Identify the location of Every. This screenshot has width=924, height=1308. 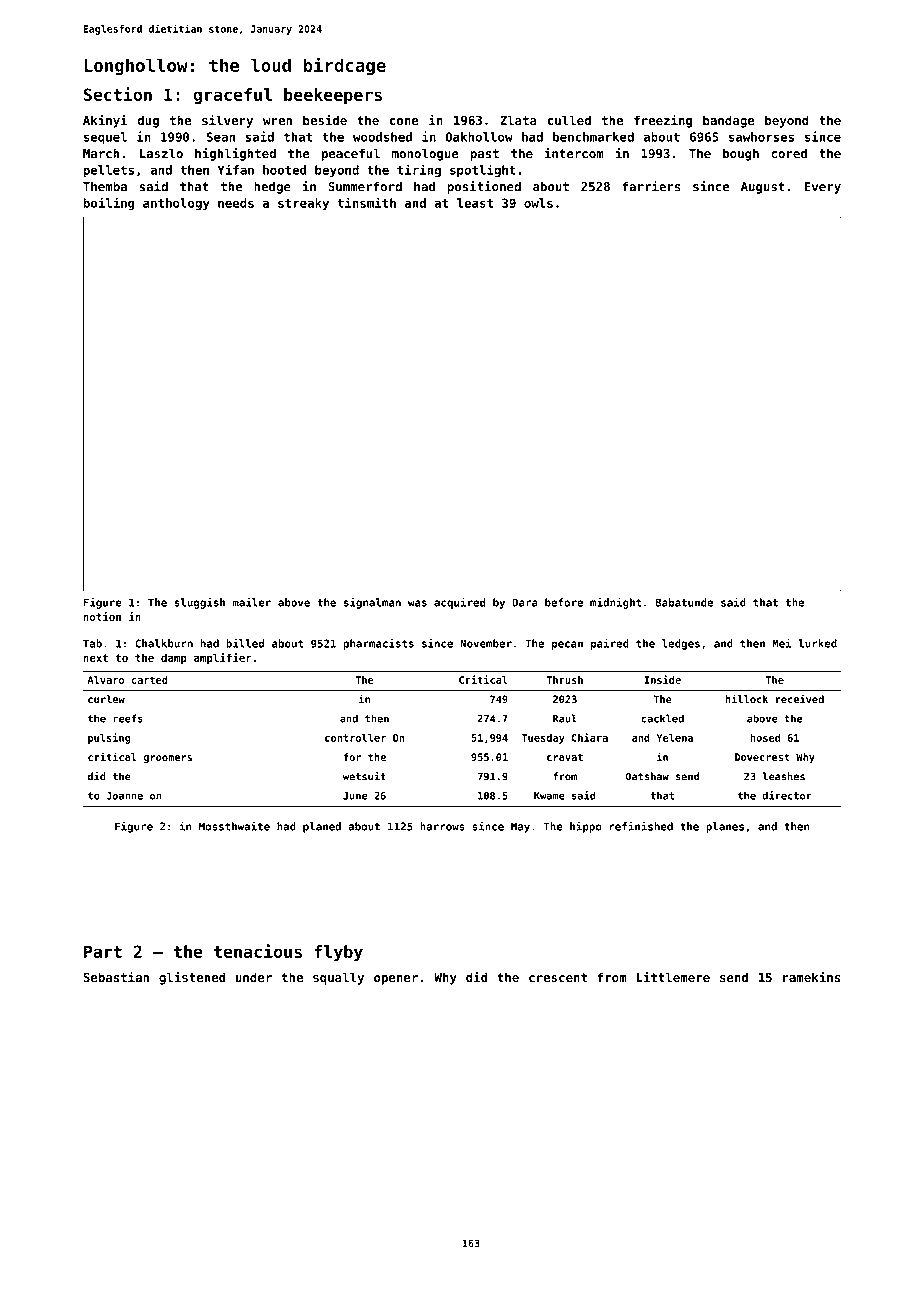
(823, 188).
